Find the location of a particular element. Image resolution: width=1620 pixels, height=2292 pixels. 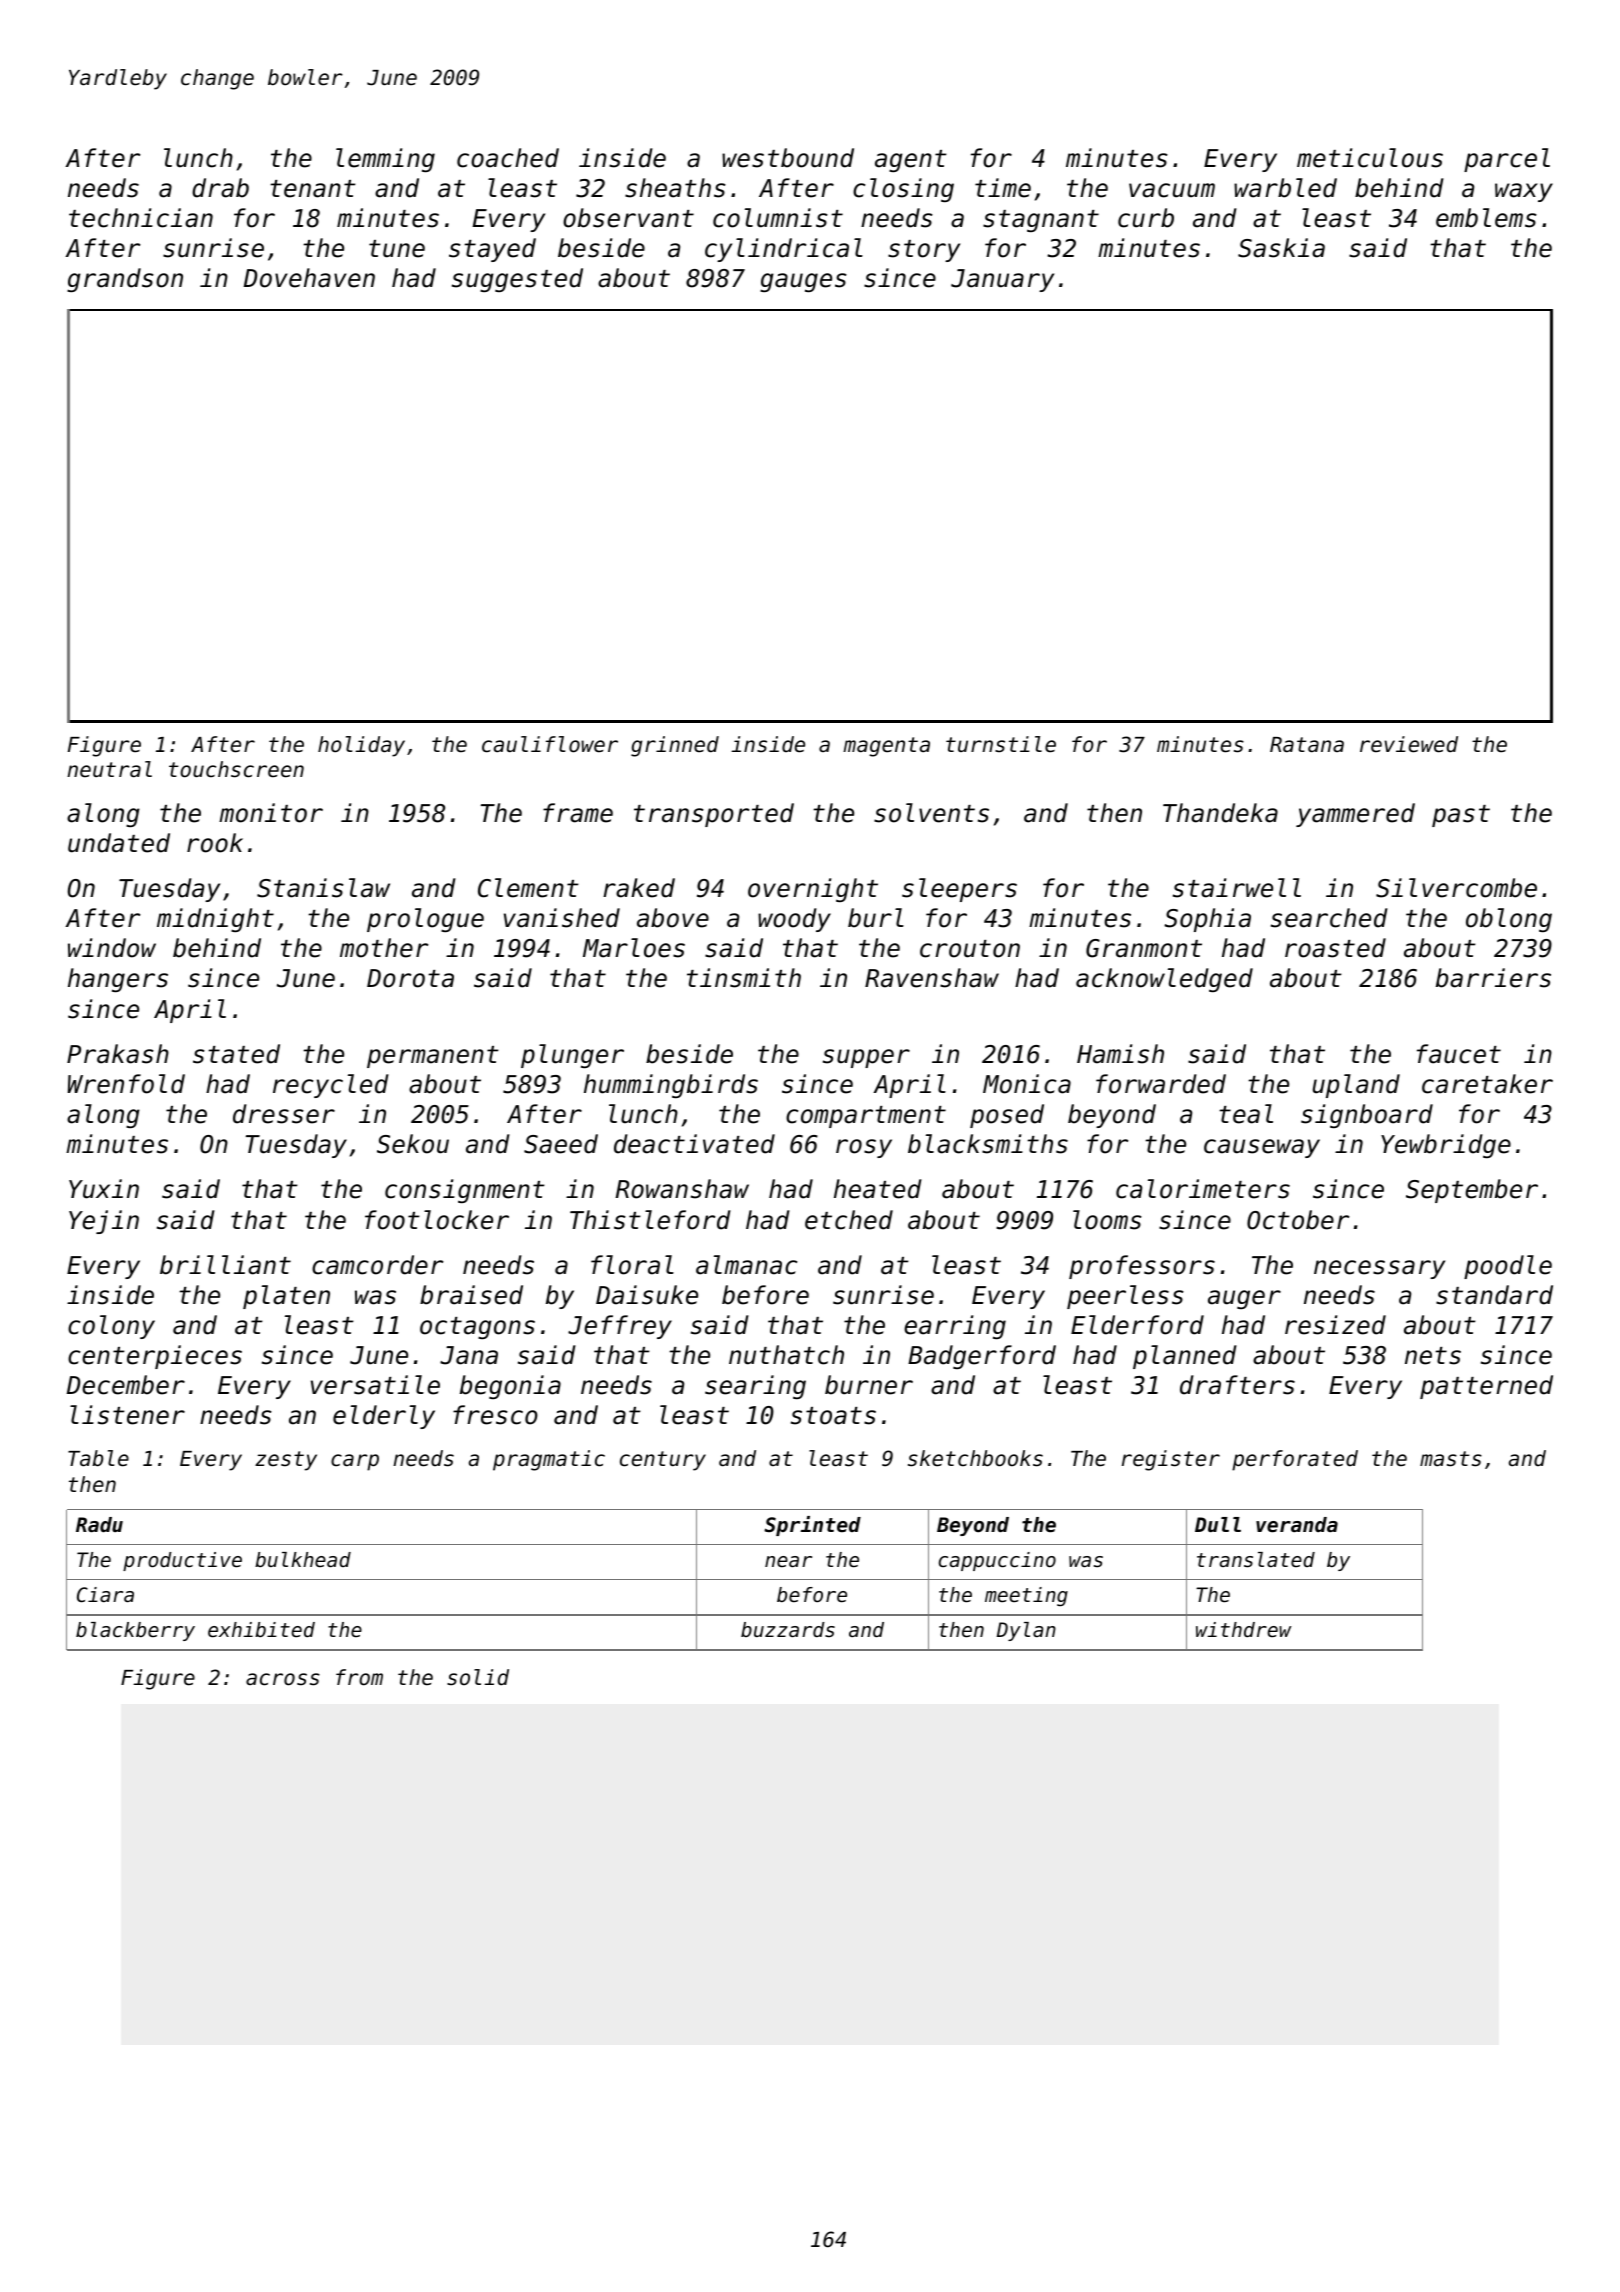

bulkhead is located at coordinates (303, 1560).
